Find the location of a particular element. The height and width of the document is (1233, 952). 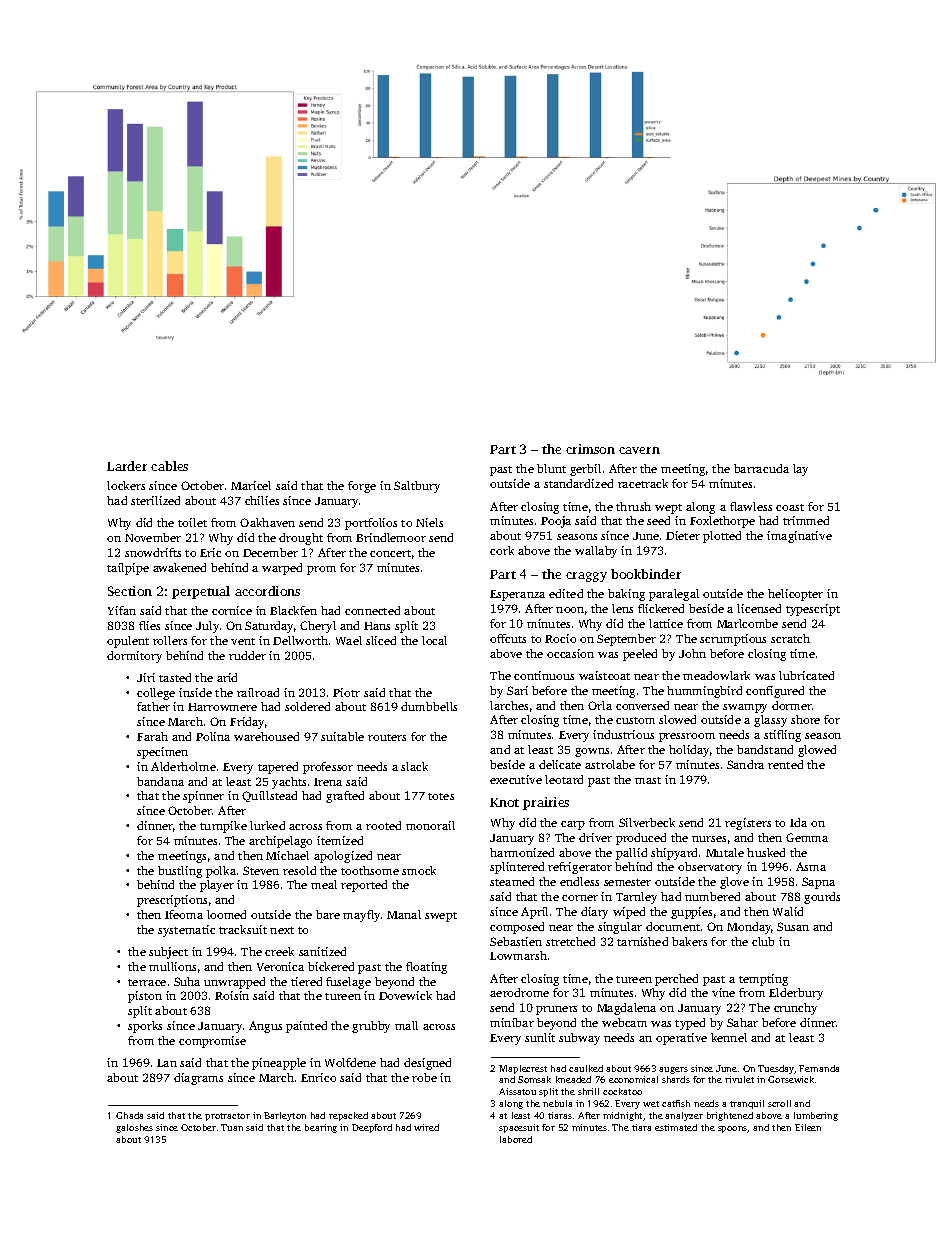

connected is located at coordinates (372, 610).
